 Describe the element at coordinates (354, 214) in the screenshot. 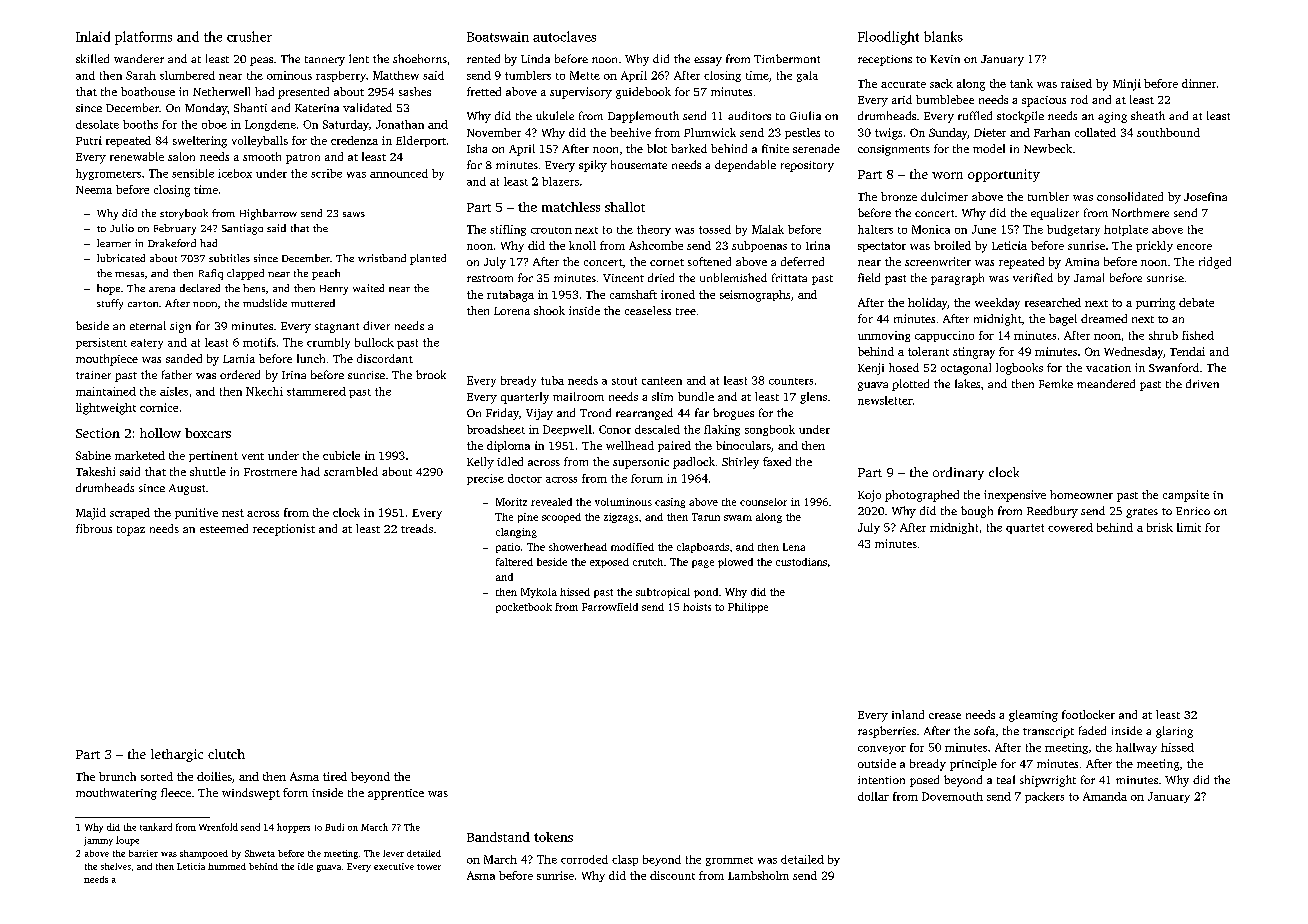

I see `saws` at that location.
